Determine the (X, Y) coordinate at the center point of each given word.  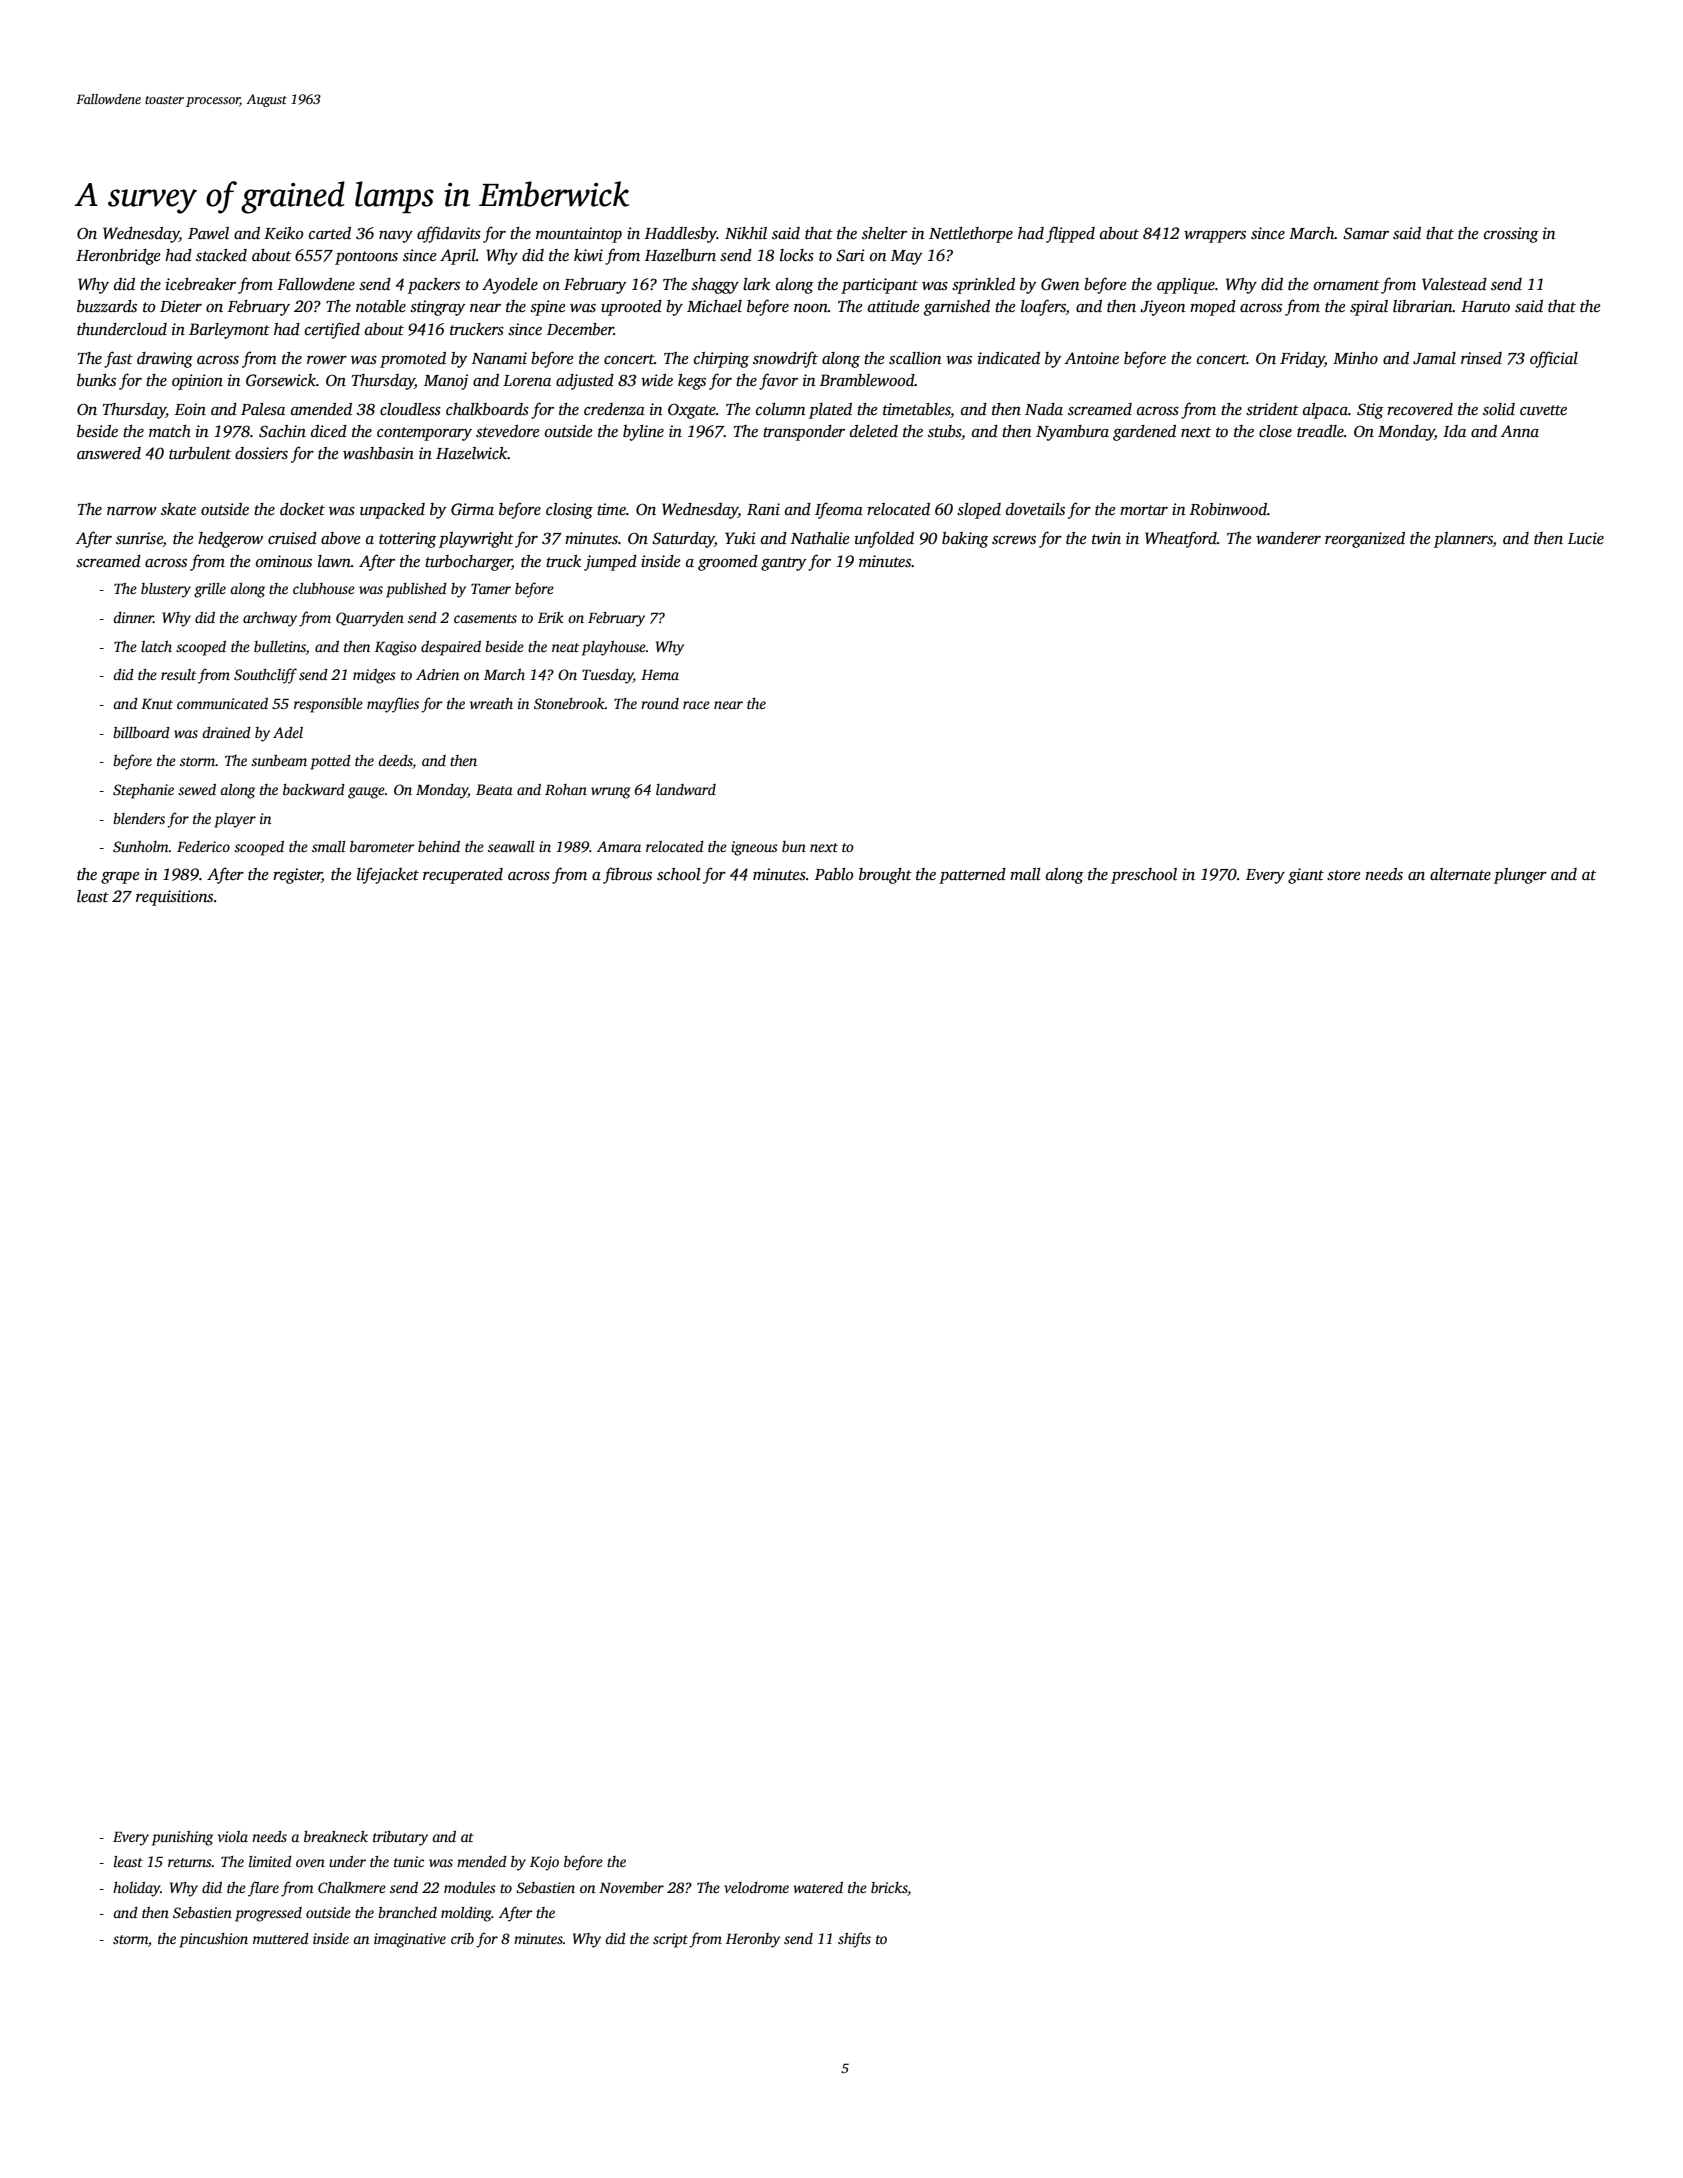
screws (1014, 540)
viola (232, 1836)
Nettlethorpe (971, 235)
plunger (1520, 876)
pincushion (213, 1940)
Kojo (544, 1863)
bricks (889, 1887)
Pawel (208, 233)
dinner (133, 617)
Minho (1355, 358)
